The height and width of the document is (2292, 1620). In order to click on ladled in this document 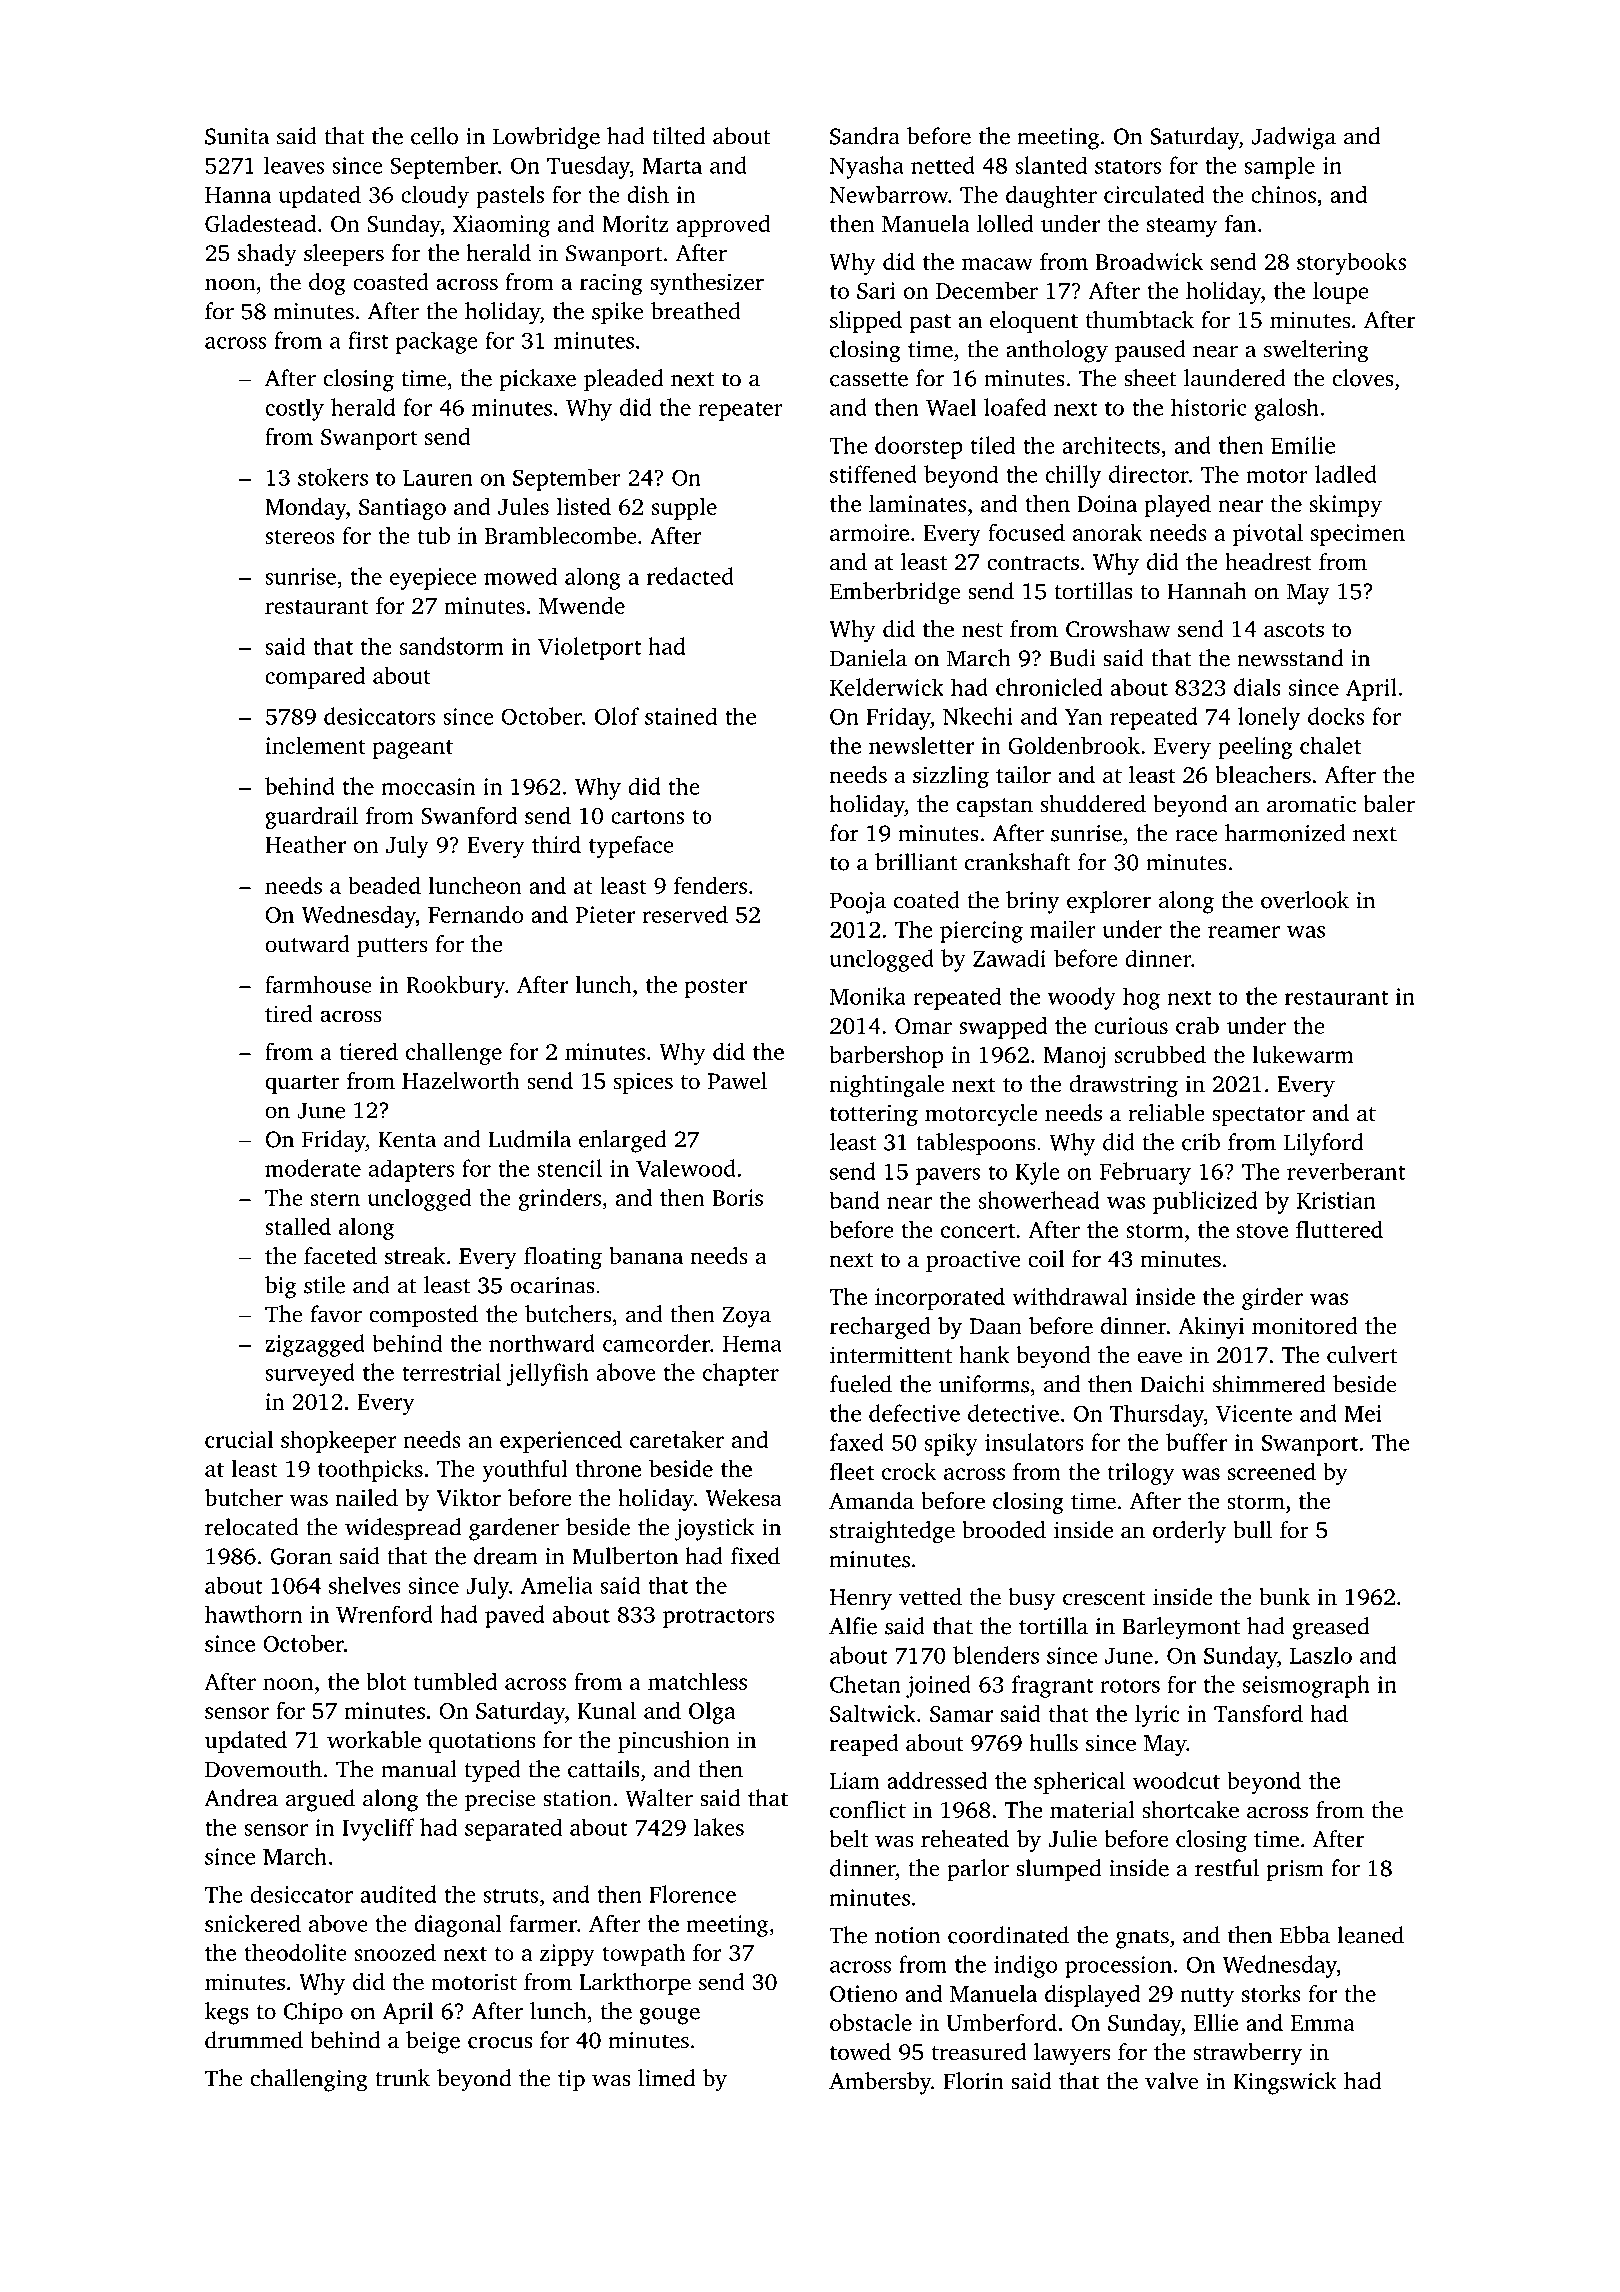, I will do `click(1346, 474)`.
